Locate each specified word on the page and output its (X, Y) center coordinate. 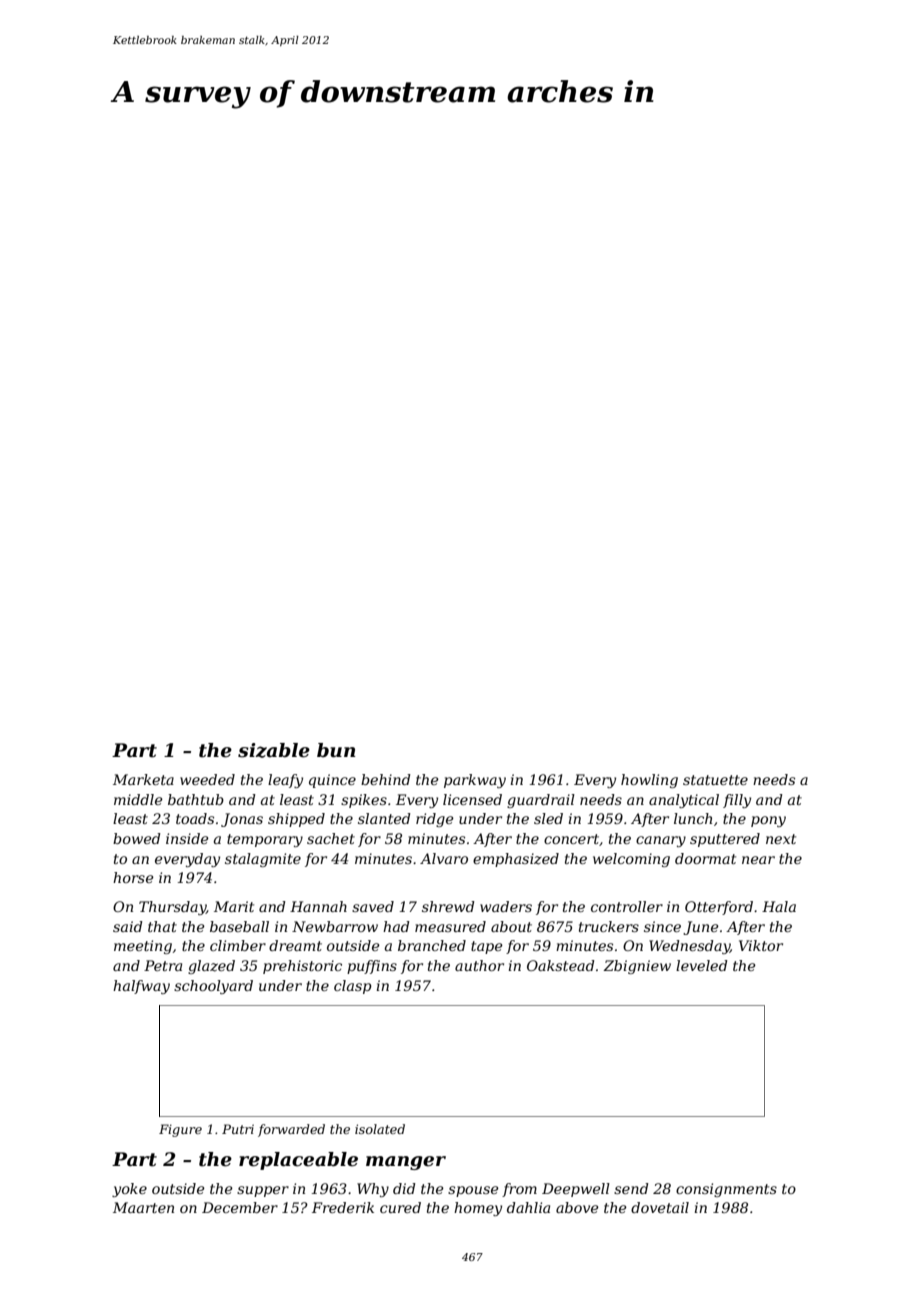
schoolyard (213, 987)
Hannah (318, 906)
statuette (715, 780)
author (479, 965)
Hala (779, 906)
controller (627, 906)
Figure (180, 1130)
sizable (274, 750)
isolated (380, 1129)
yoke (129, 1190)
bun (336, 750)
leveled (702, 965)
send (631, 1188)
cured (400, 1207)
